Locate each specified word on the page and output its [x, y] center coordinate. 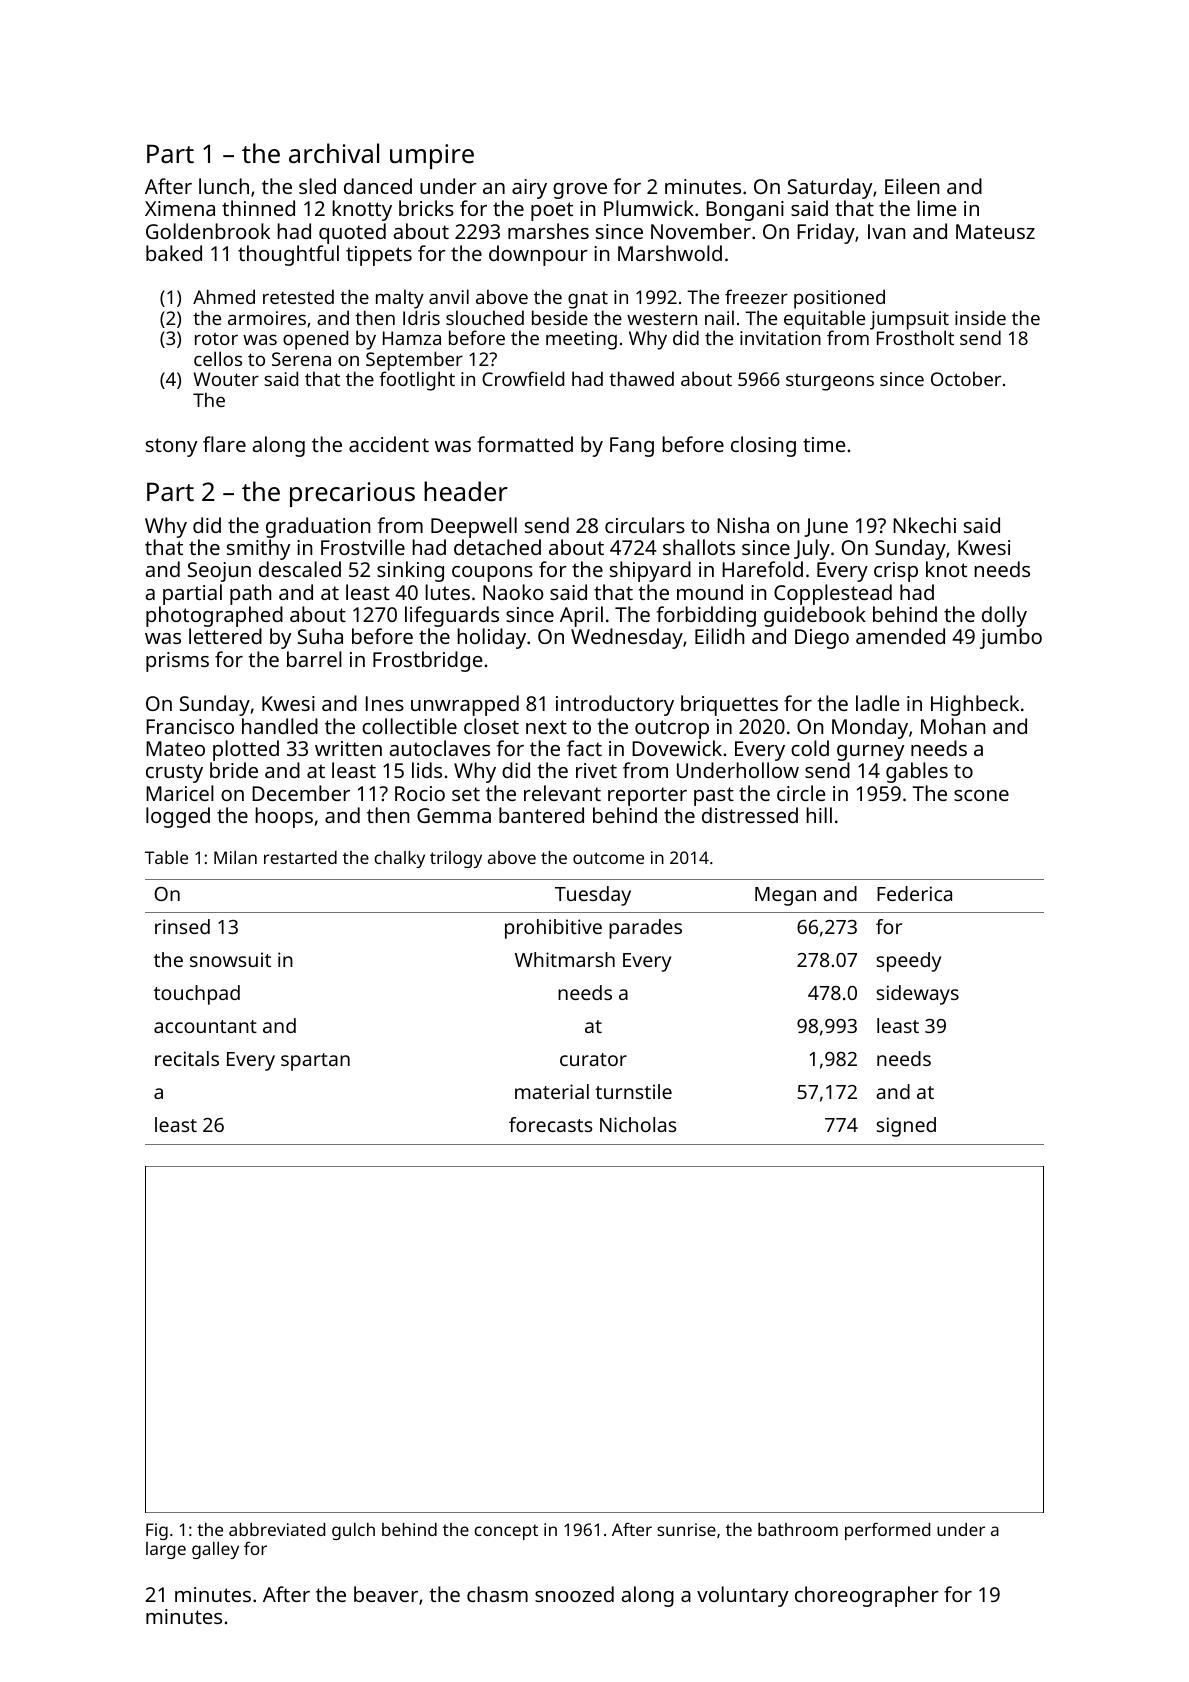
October [966, 378]
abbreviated [277, 1529]
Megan [785, 896]
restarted [300, 857]
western [662, 318]
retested [298, 296]
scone [981, 795]
